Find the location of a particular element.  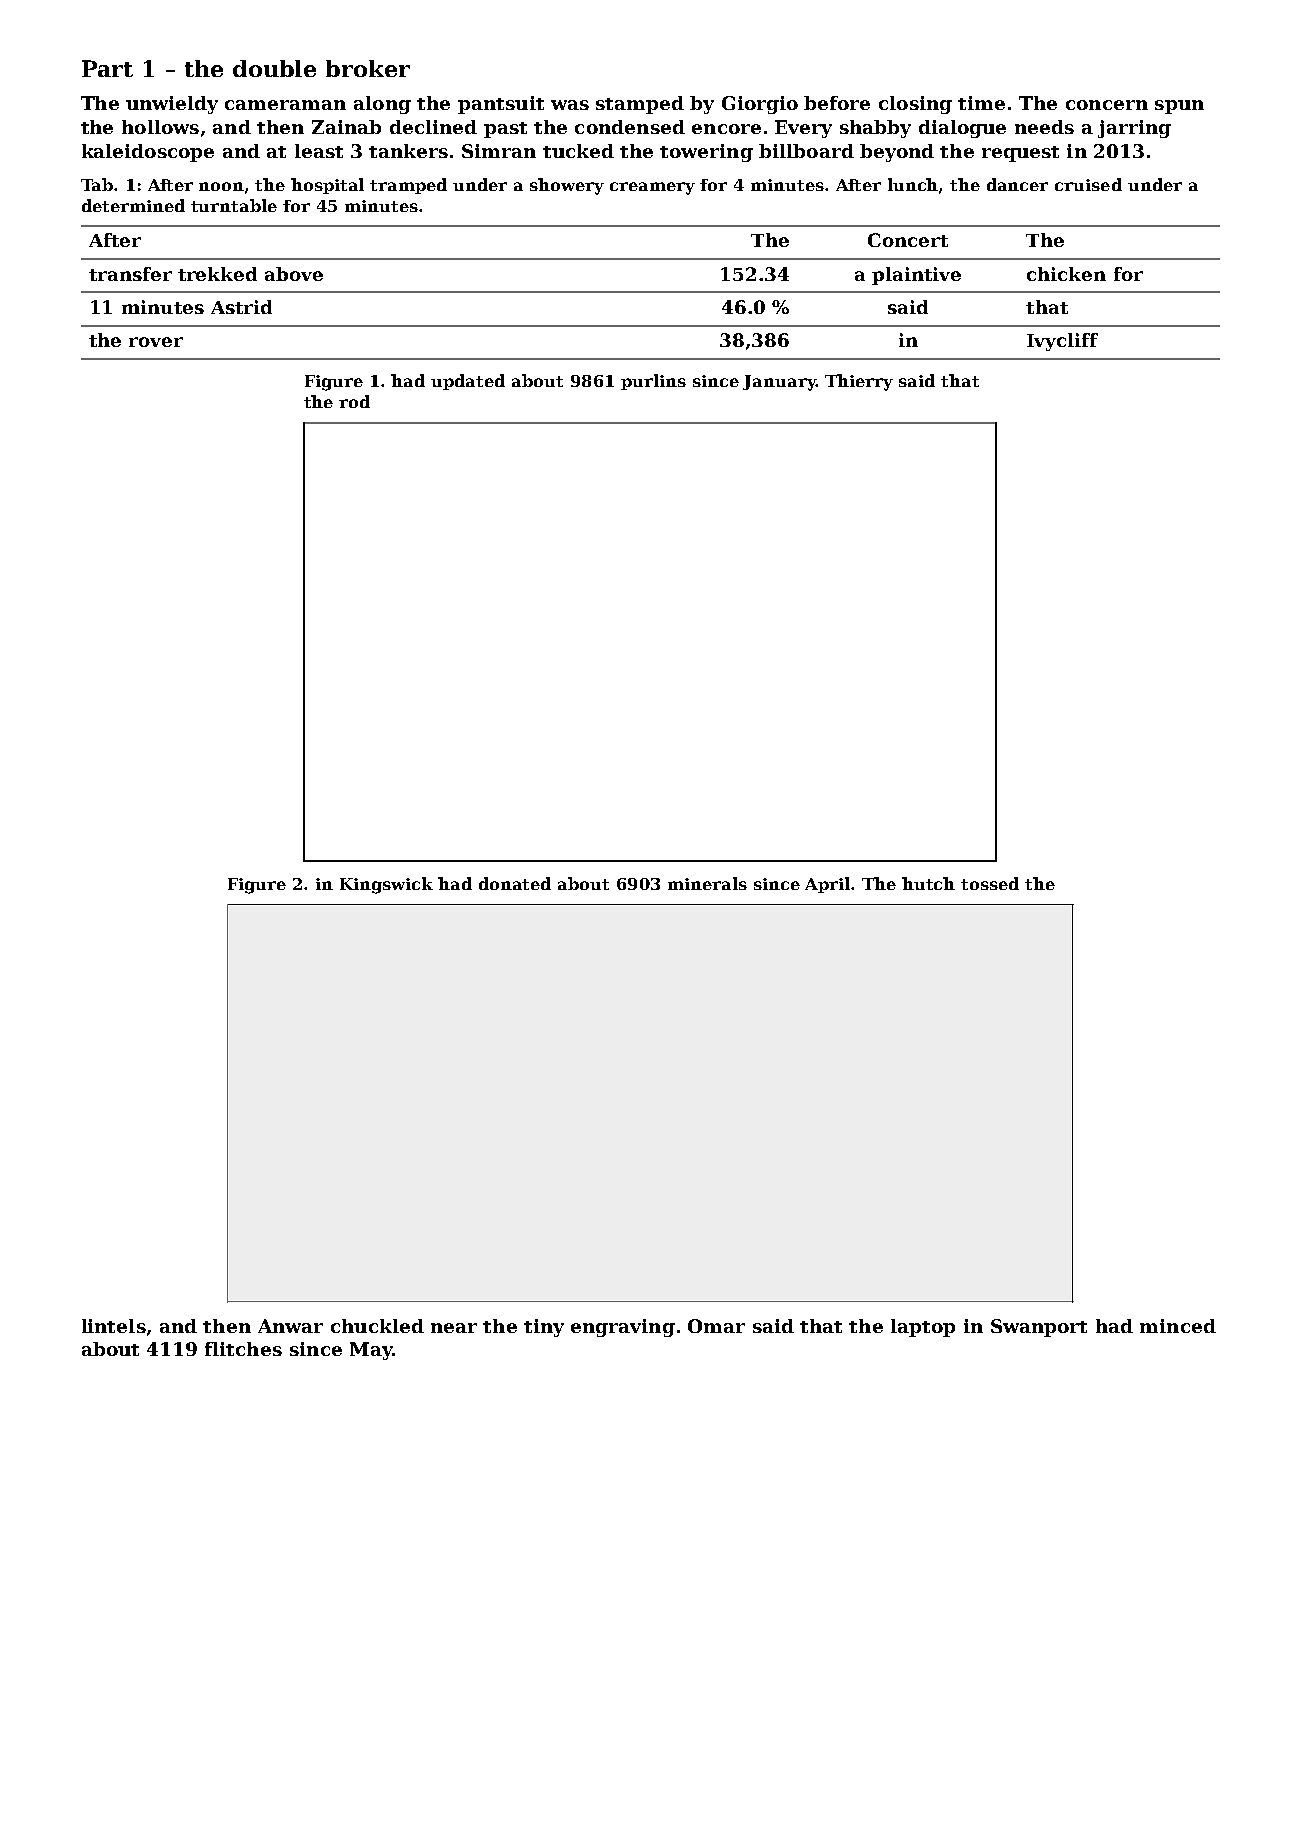

flitches is located at coordinates (243, 1349).
